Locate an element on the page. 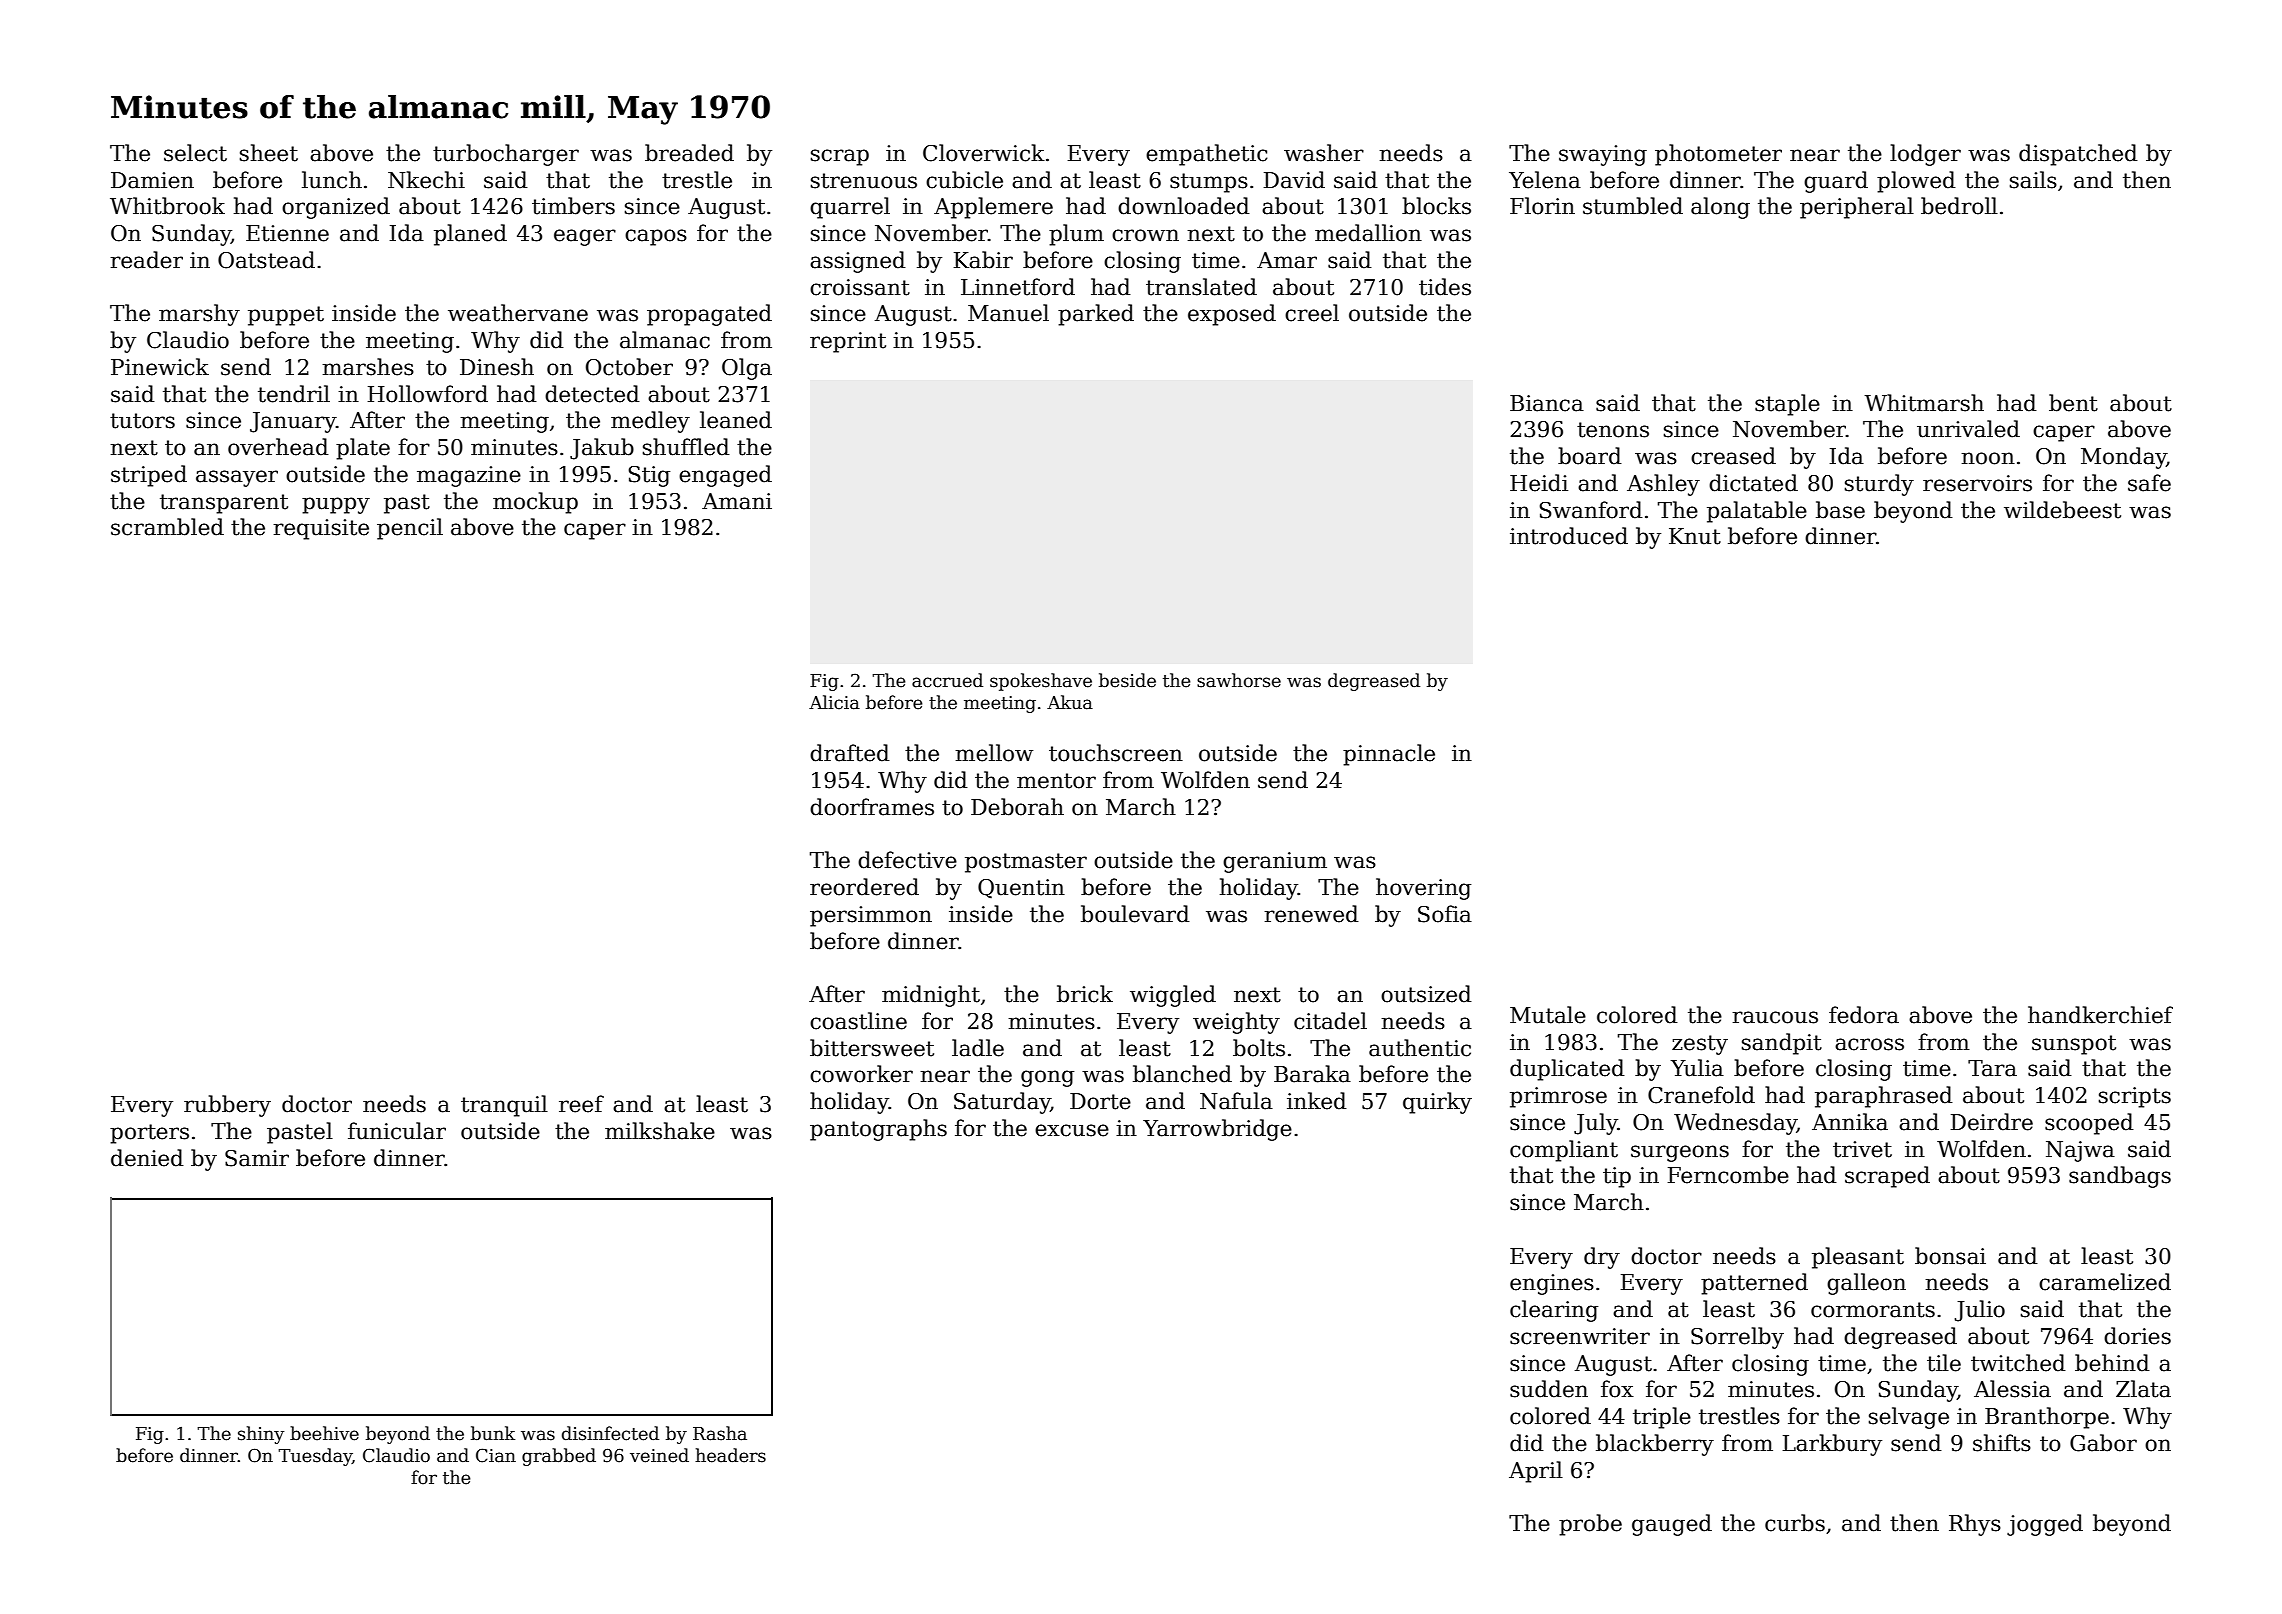 The image size is (2282, 1614). rubbery is located at coordinates (227, 1106).
